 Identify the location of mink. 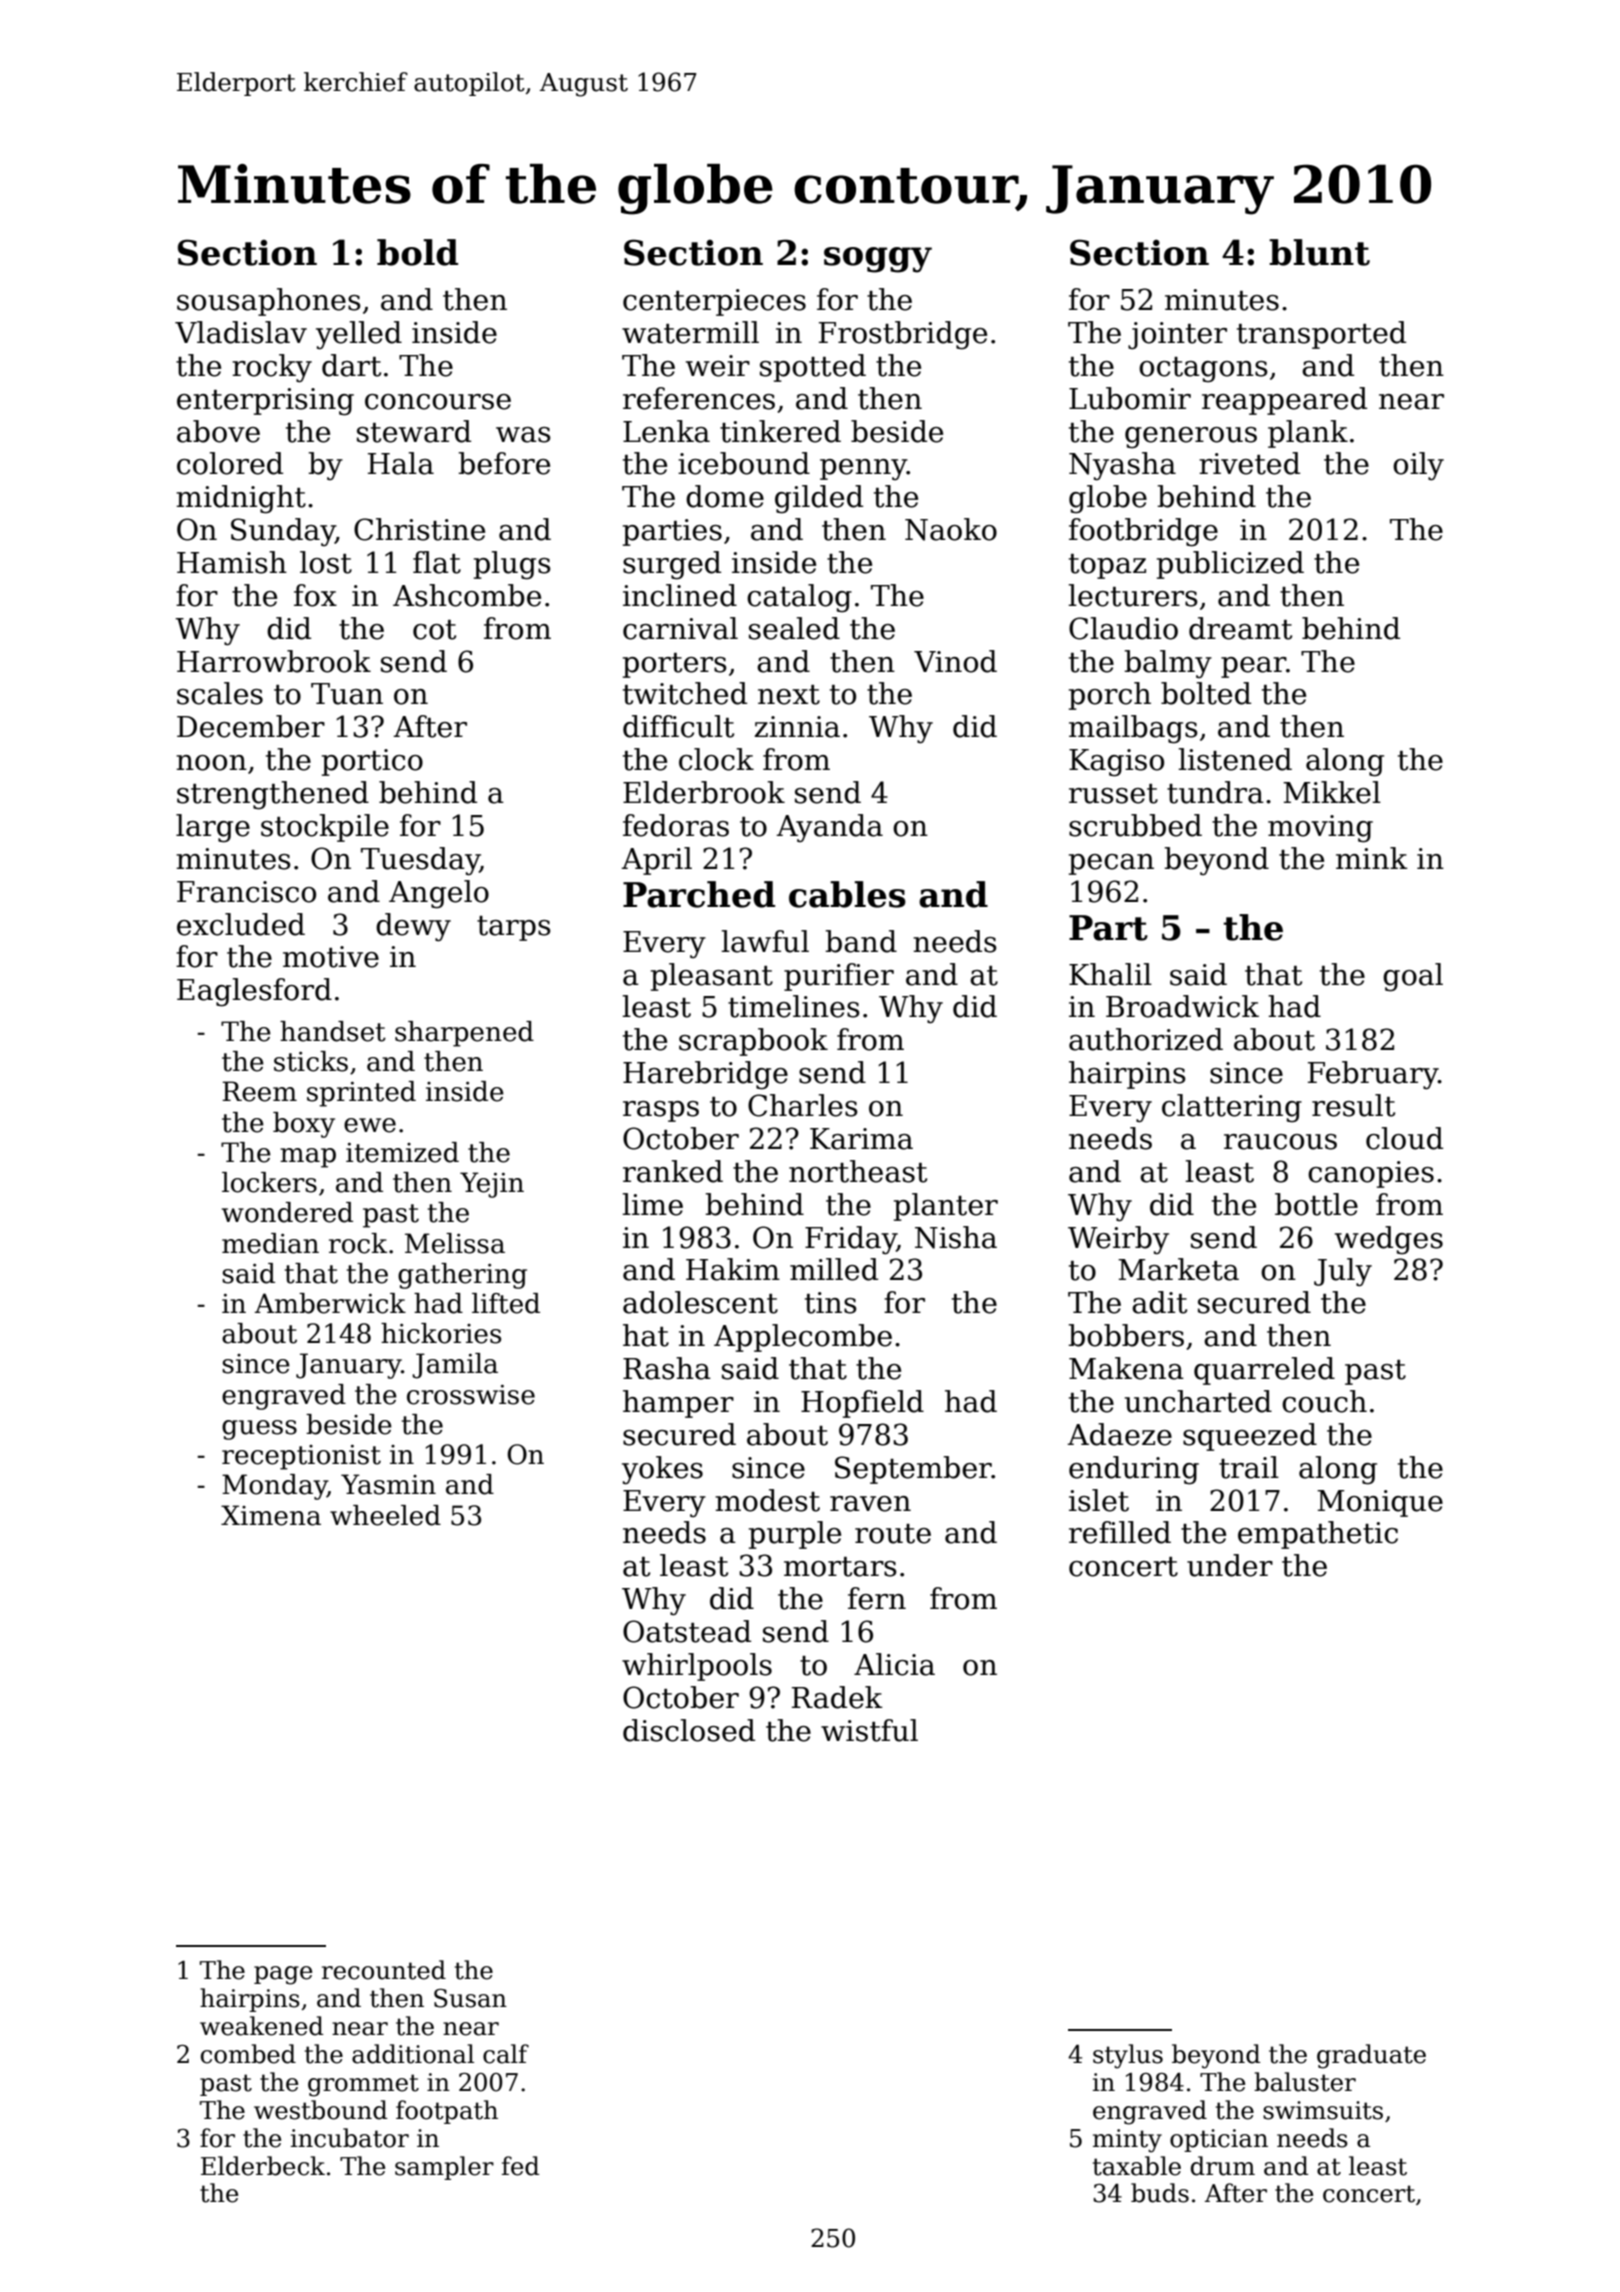
(1372, 858).
